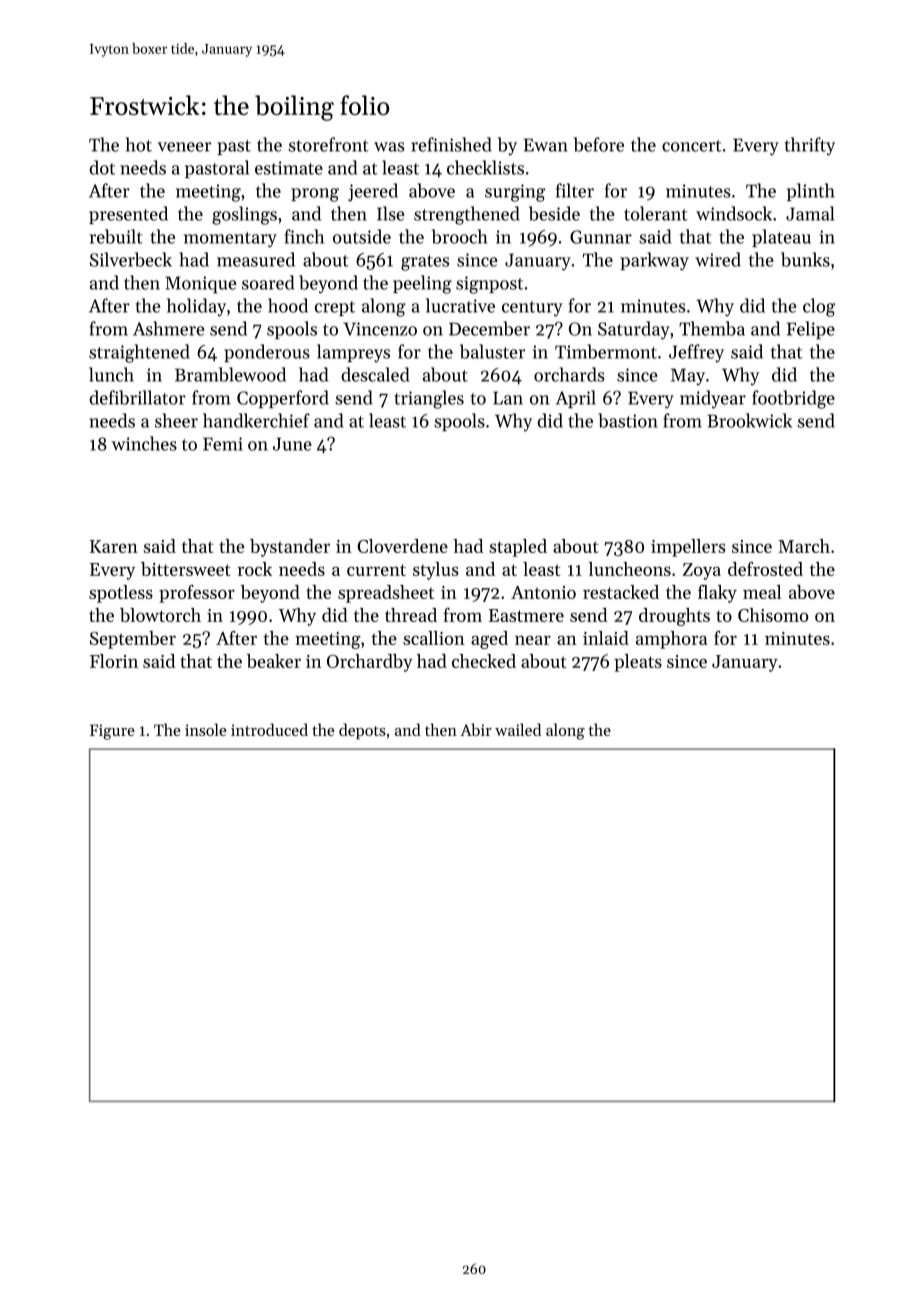 This document has height=1308, width=924. Describe the element at coordinates (290, 548) in the document. I see `bystander` at that location.
